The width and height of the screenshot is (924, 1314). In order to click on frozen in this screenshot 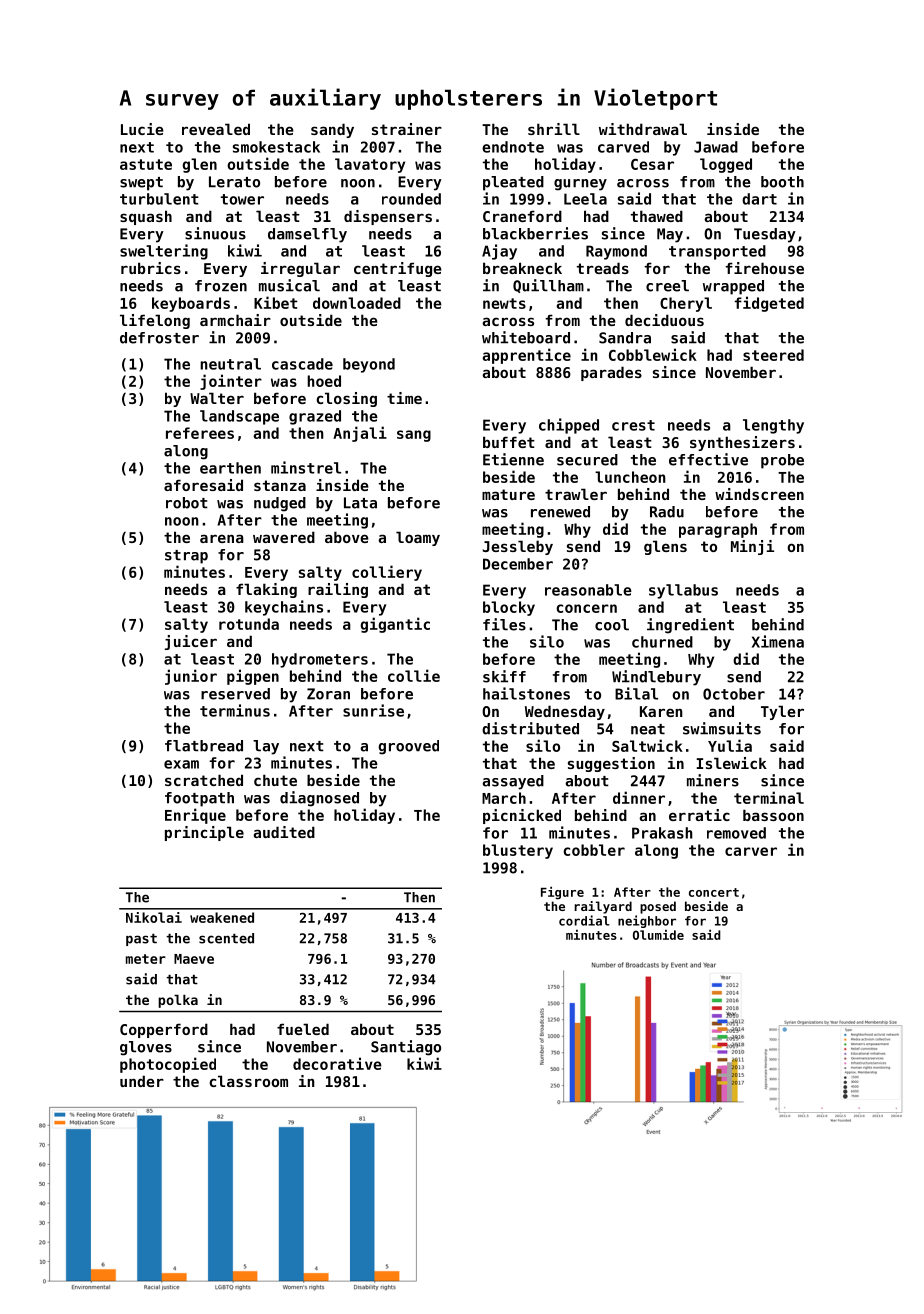, I will do `click(221, 286)`.
